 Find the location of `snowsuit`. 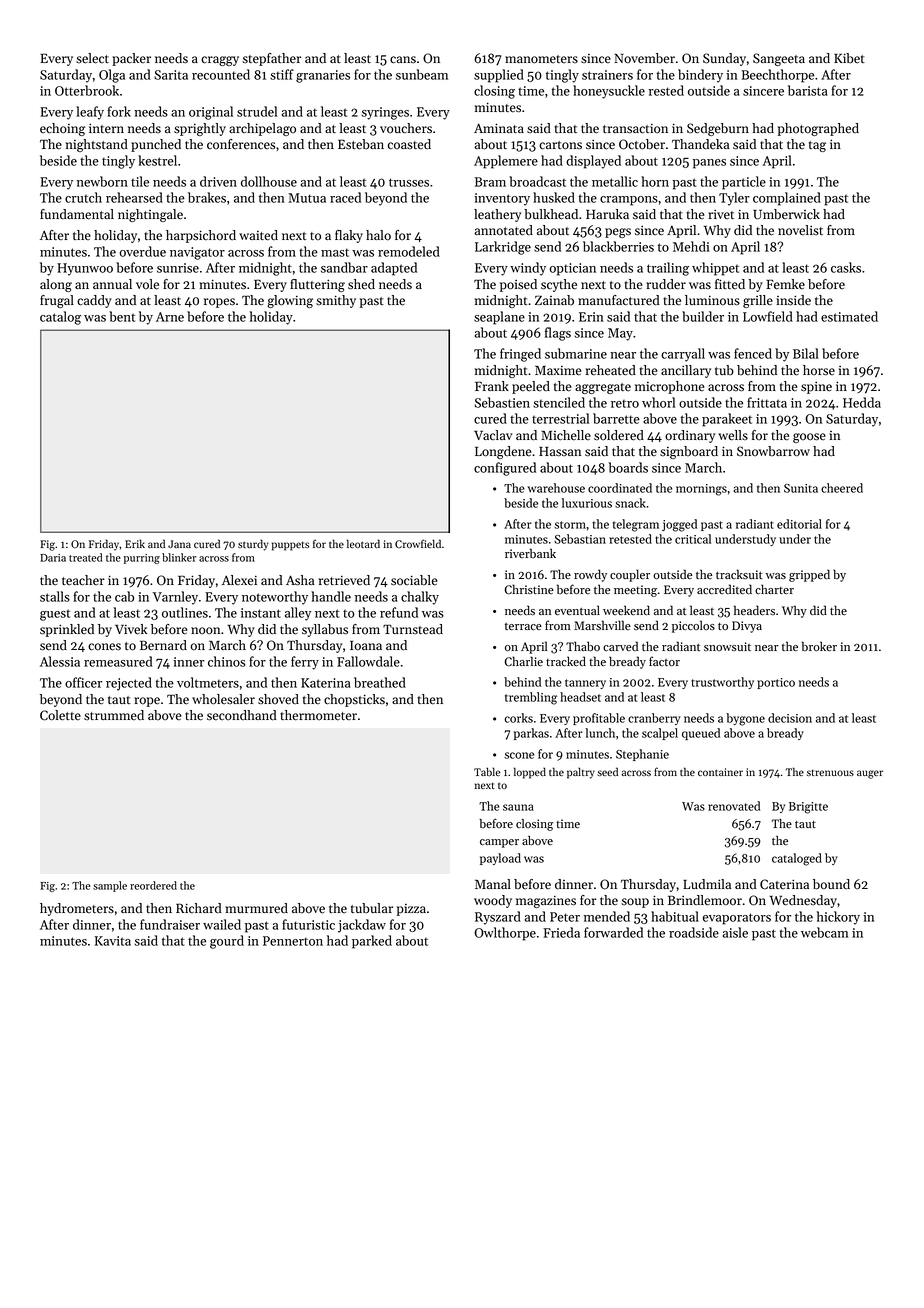

snowsuit is located at coordinates (727, 646).
